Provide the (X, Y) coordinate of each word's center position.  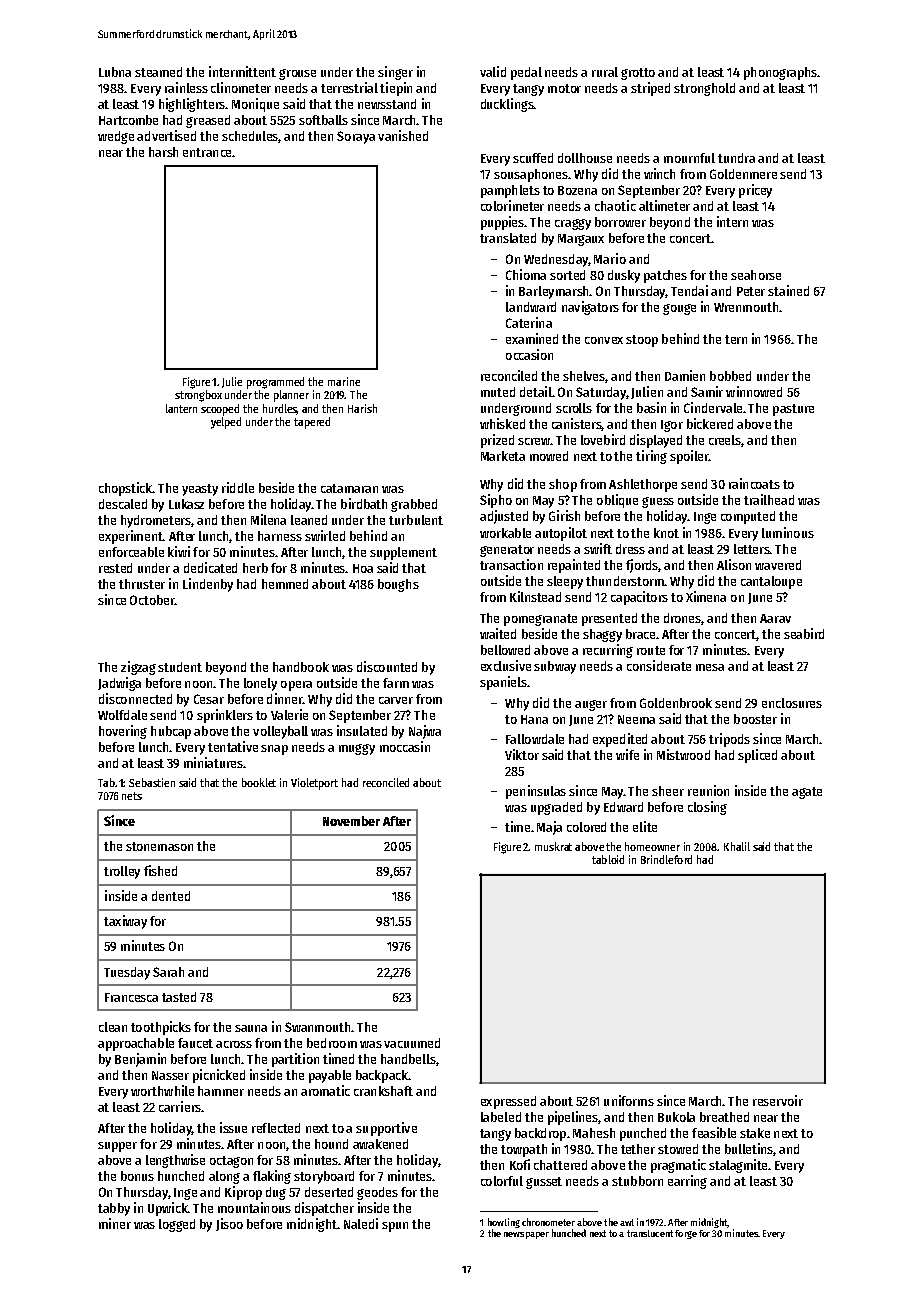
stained (788, 290)
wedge (116, 137)
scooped (220, 410)
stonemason (159, 846)
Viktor (522, 754)
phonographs (780, 73)
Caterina (529, 322)
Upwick (168, 1209)
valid (493, 71)
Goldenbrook (676, 703)
